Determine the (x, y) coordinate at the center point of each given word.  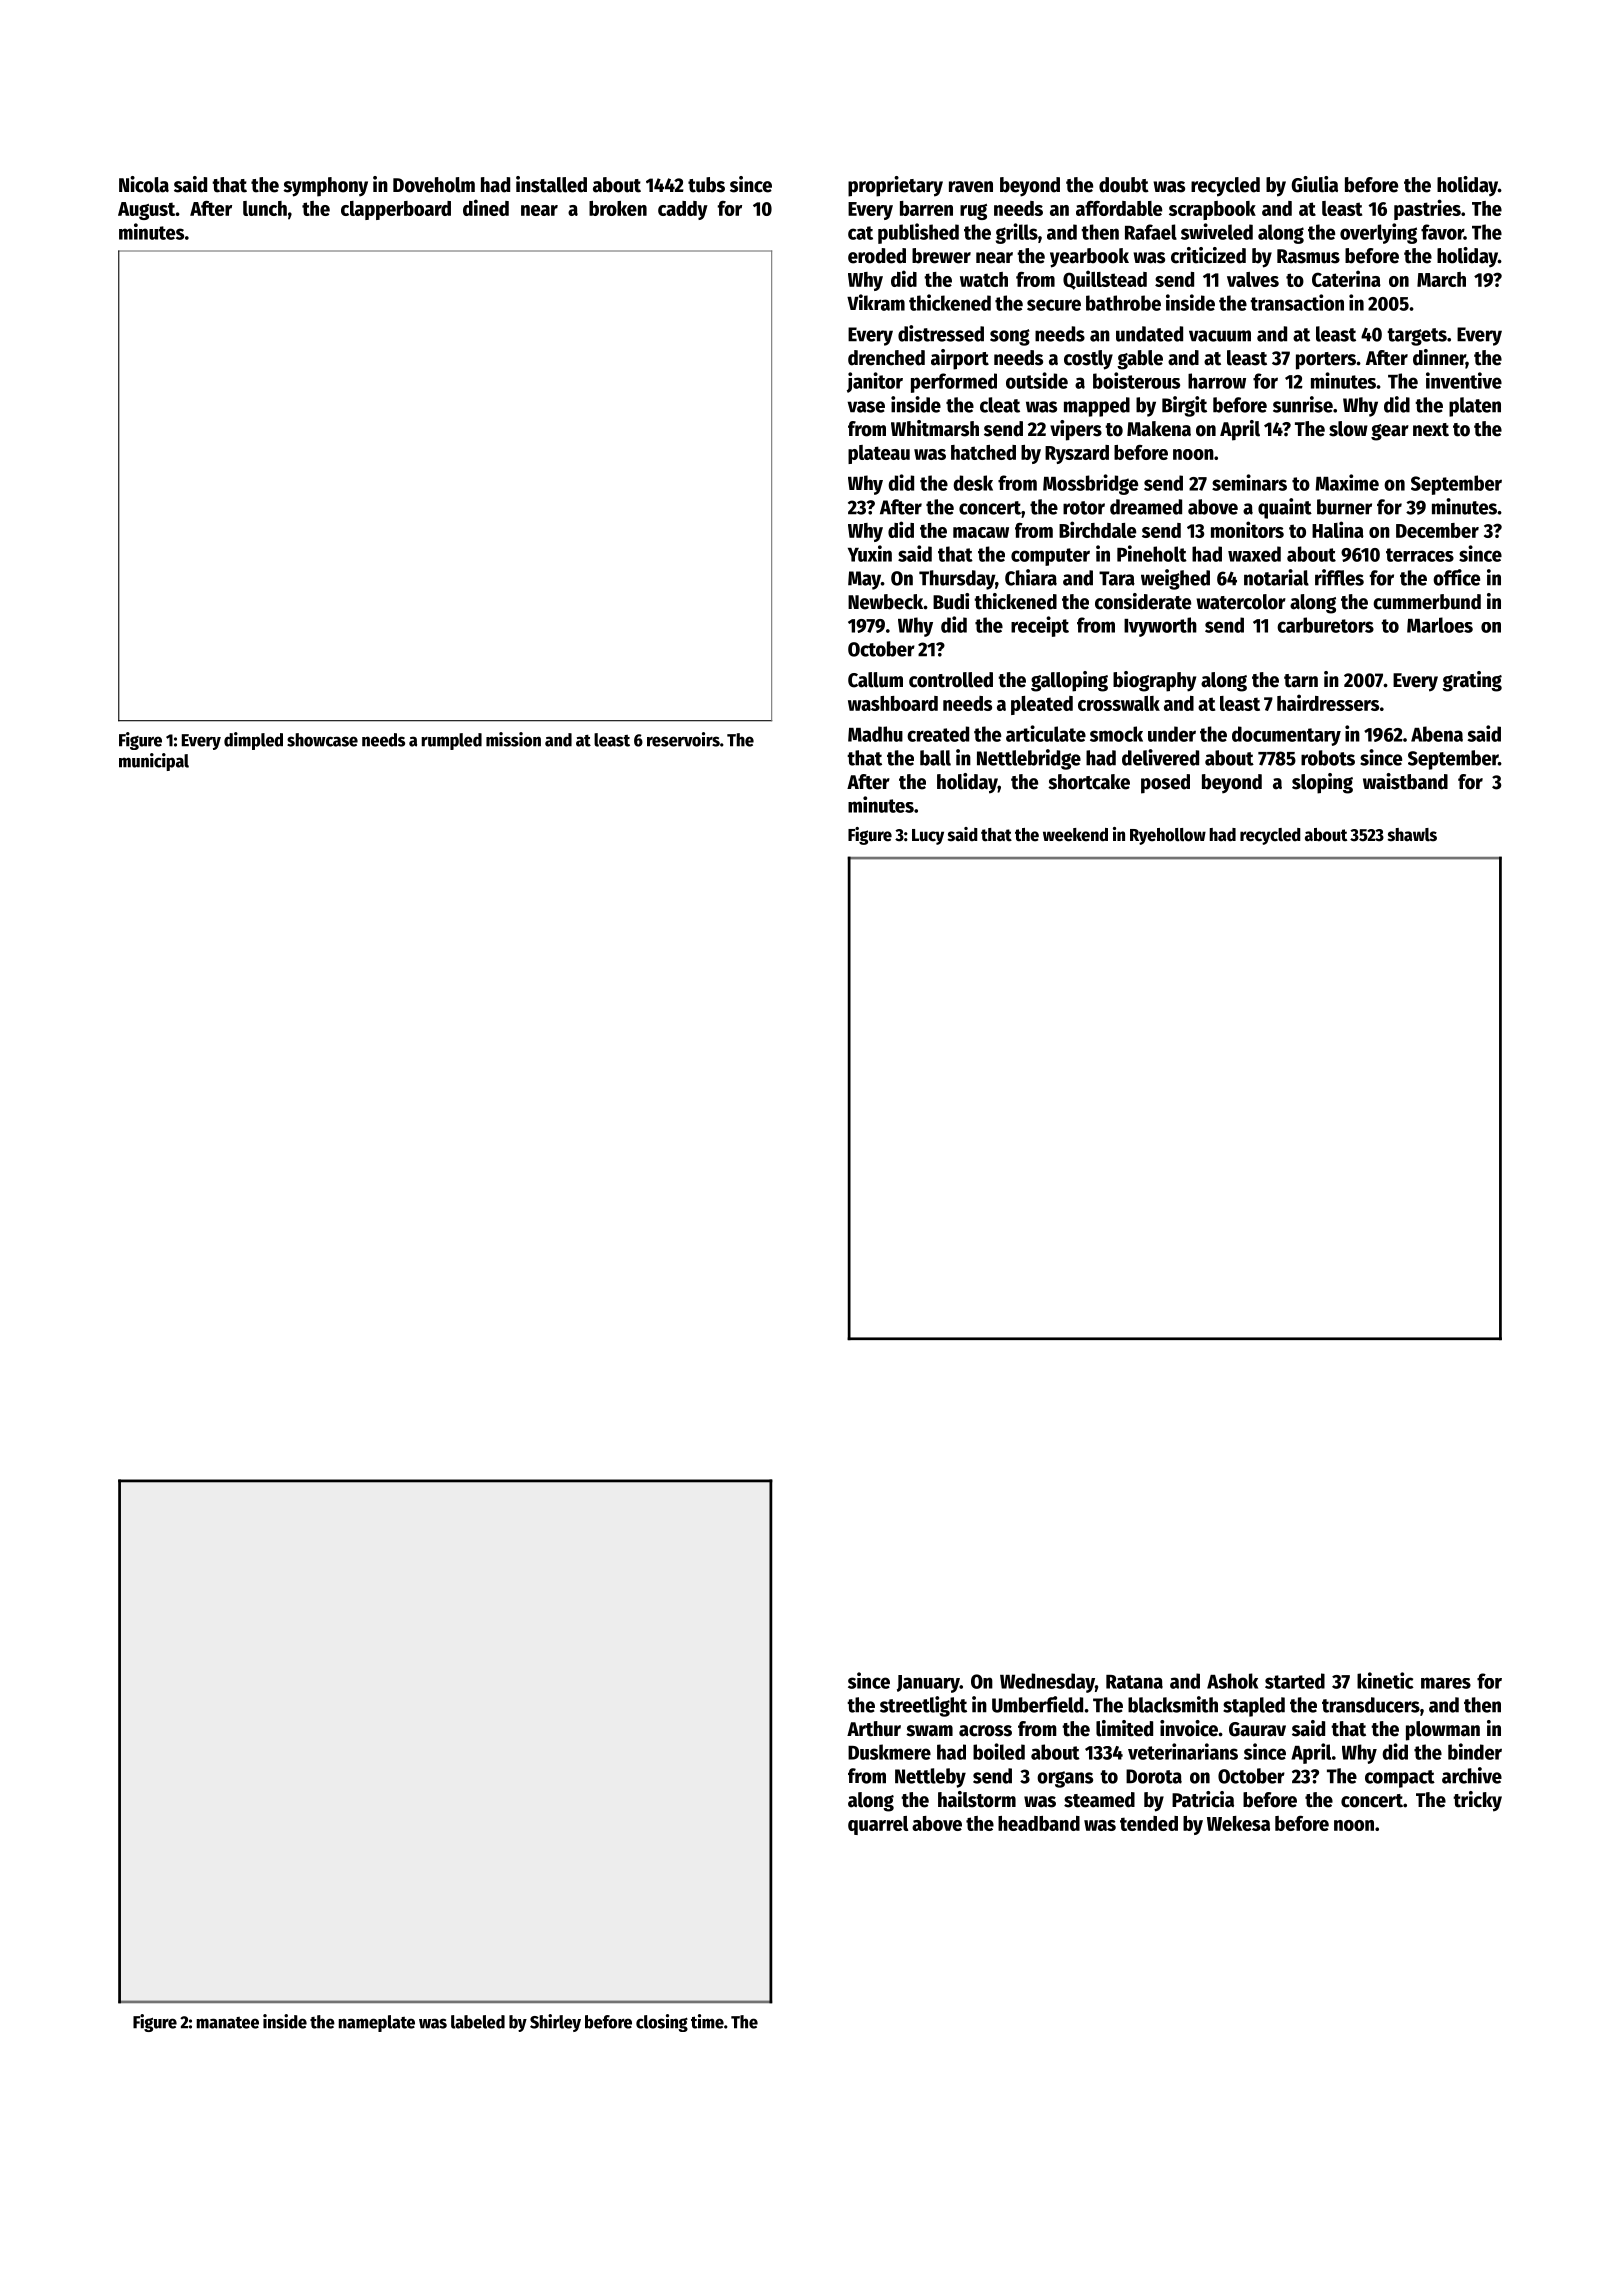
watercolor (1241, 602)
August (146, 211)
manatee (227, 2023)
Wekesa (1238, 1823)
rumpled (451, 741)
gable (1140, 360)
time (707, 2021)
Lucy (928, 837)
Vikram (876, 302)
